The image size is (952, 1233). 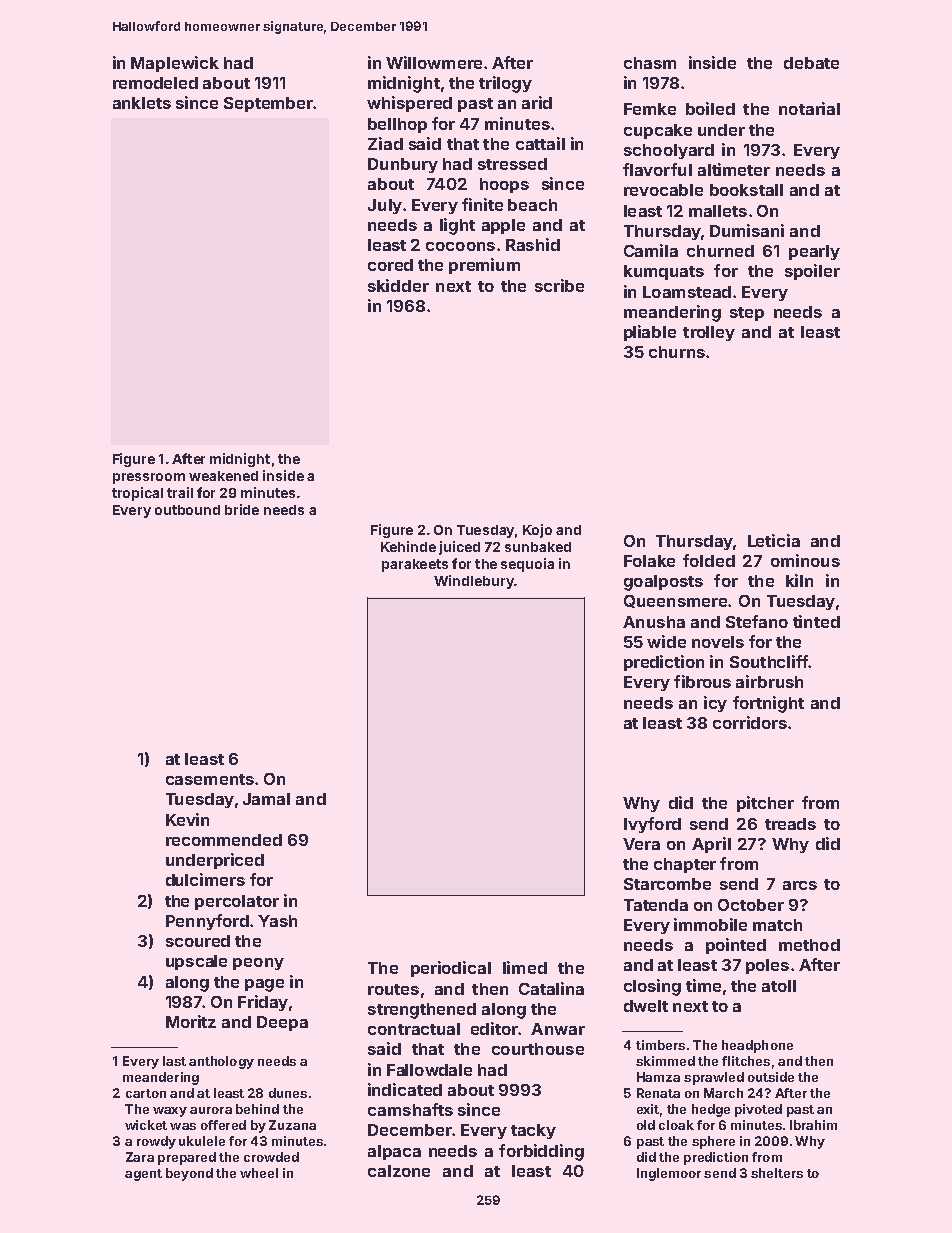 I want to click on Zuzana, so click(x=292, y=1125).
